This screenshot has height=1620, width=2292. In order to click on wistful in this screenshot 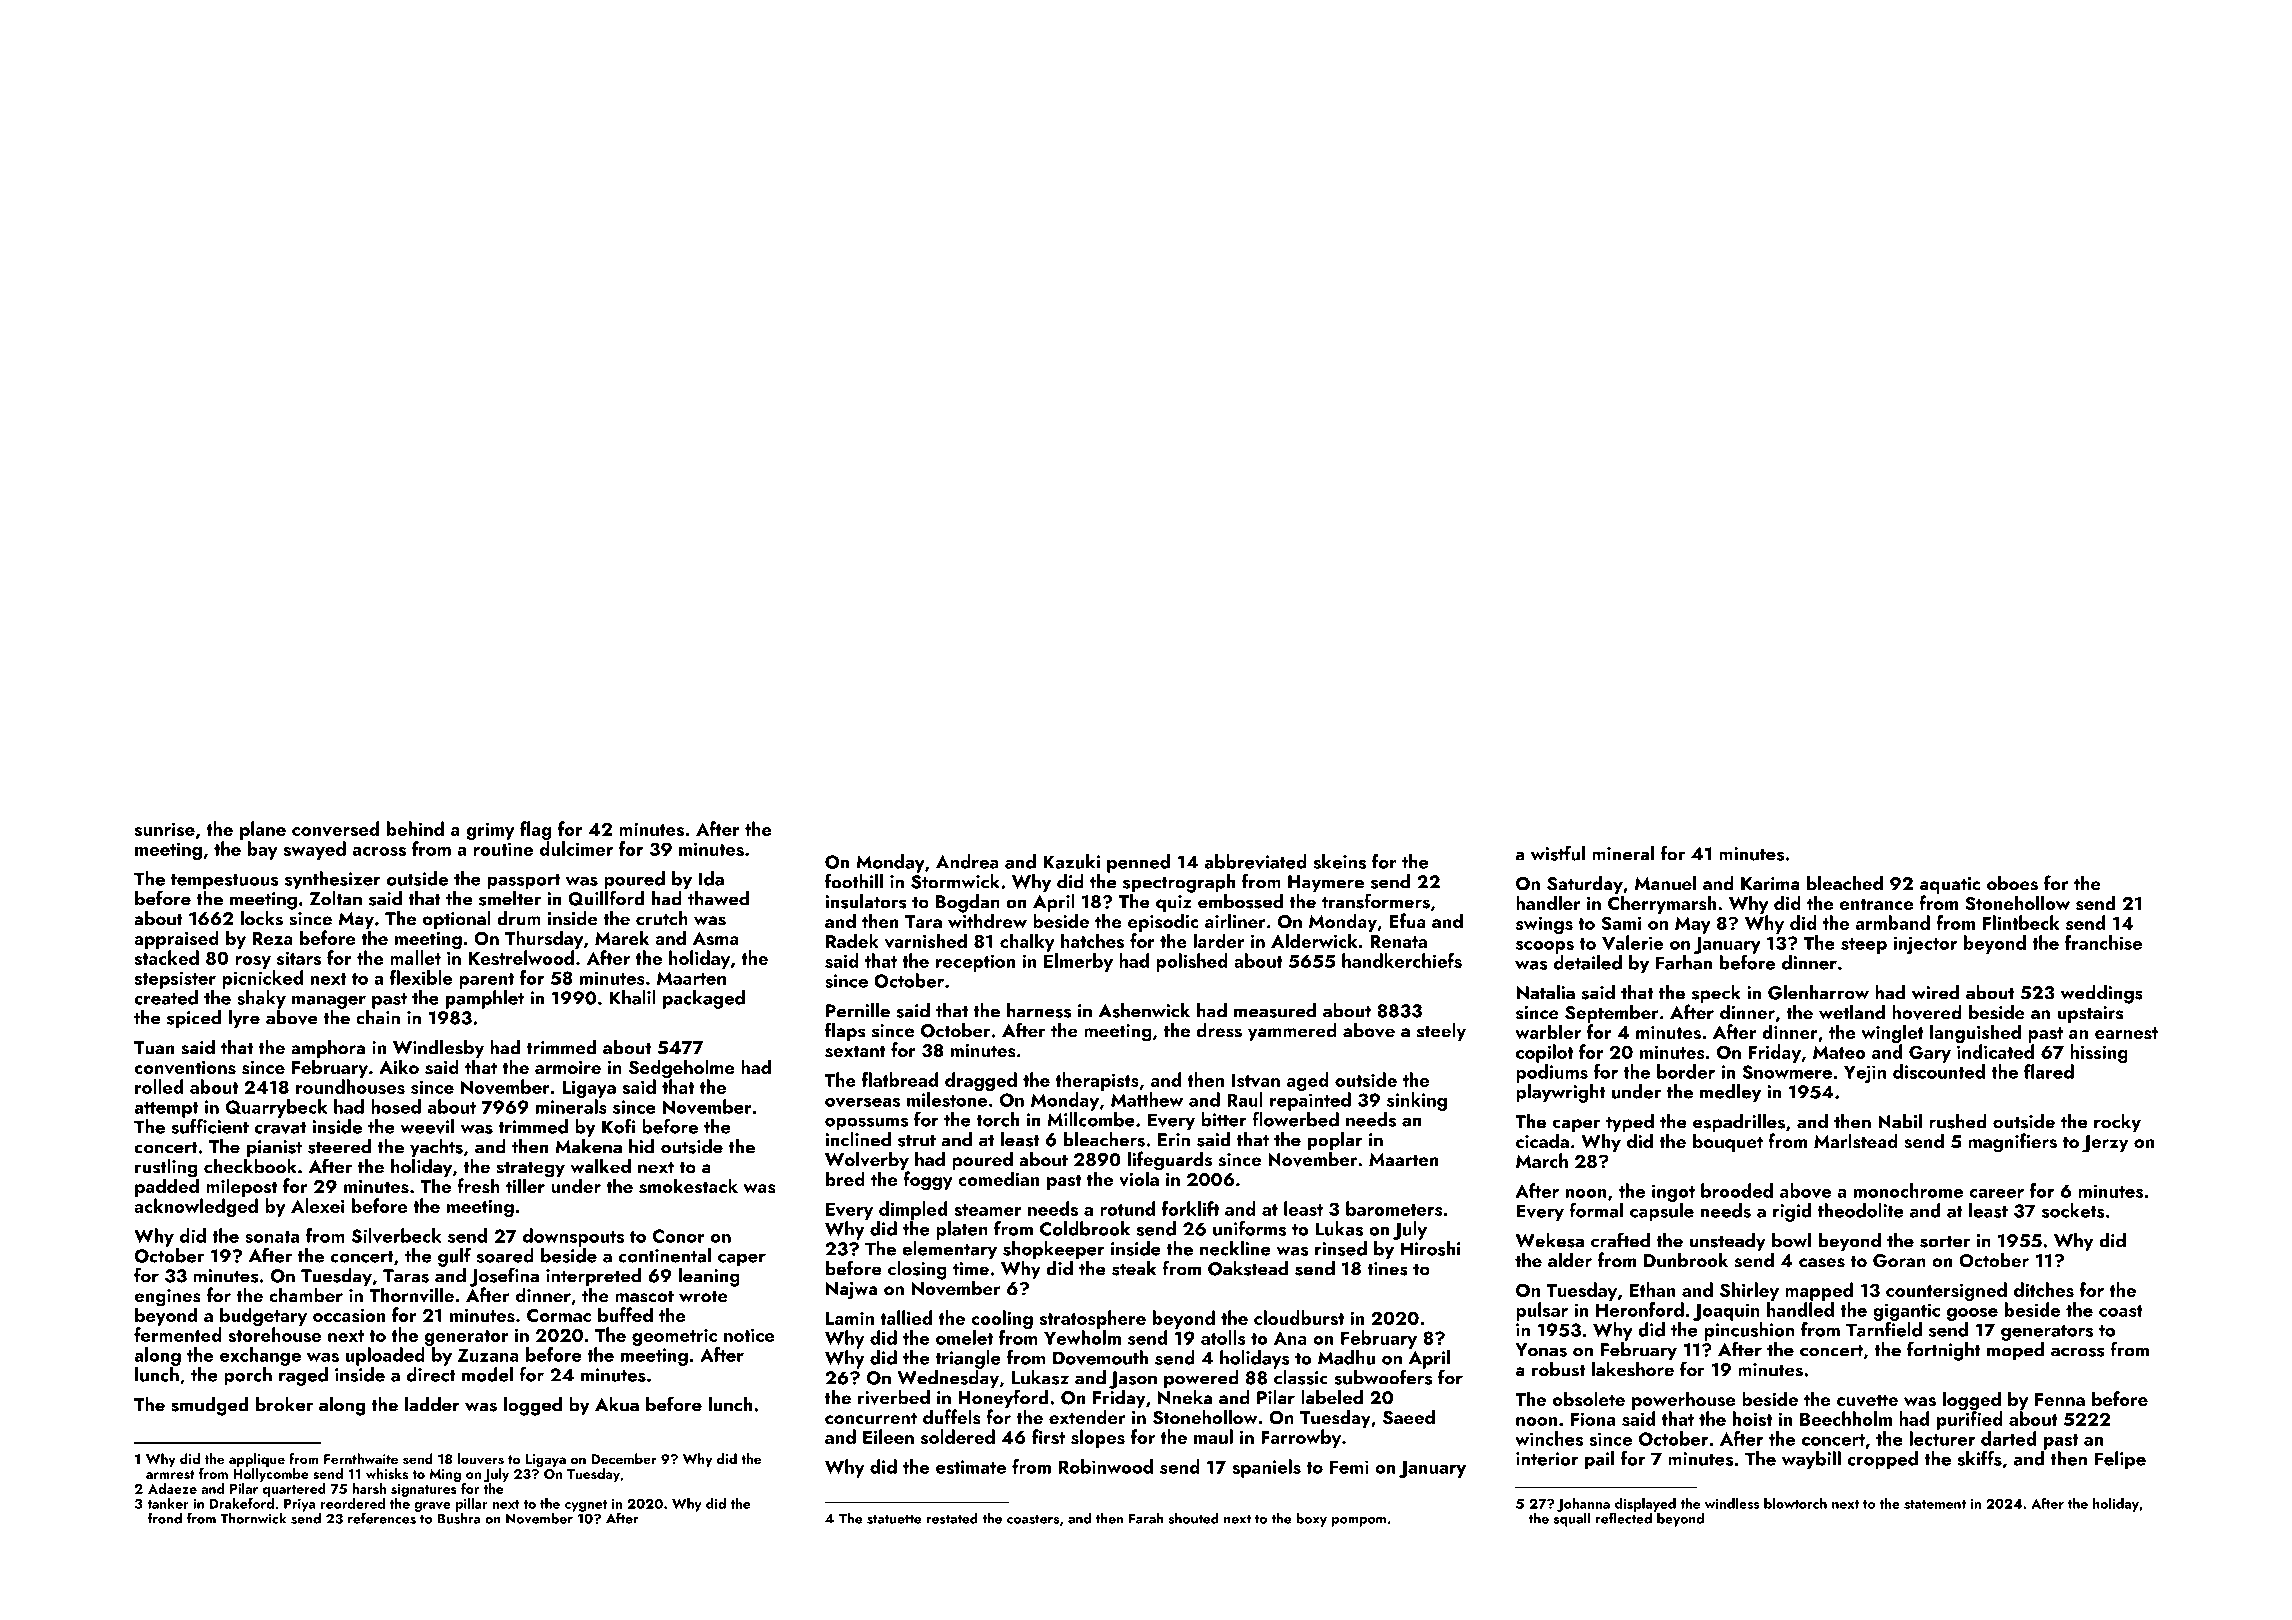, I will do `click(1558, 853)`.
